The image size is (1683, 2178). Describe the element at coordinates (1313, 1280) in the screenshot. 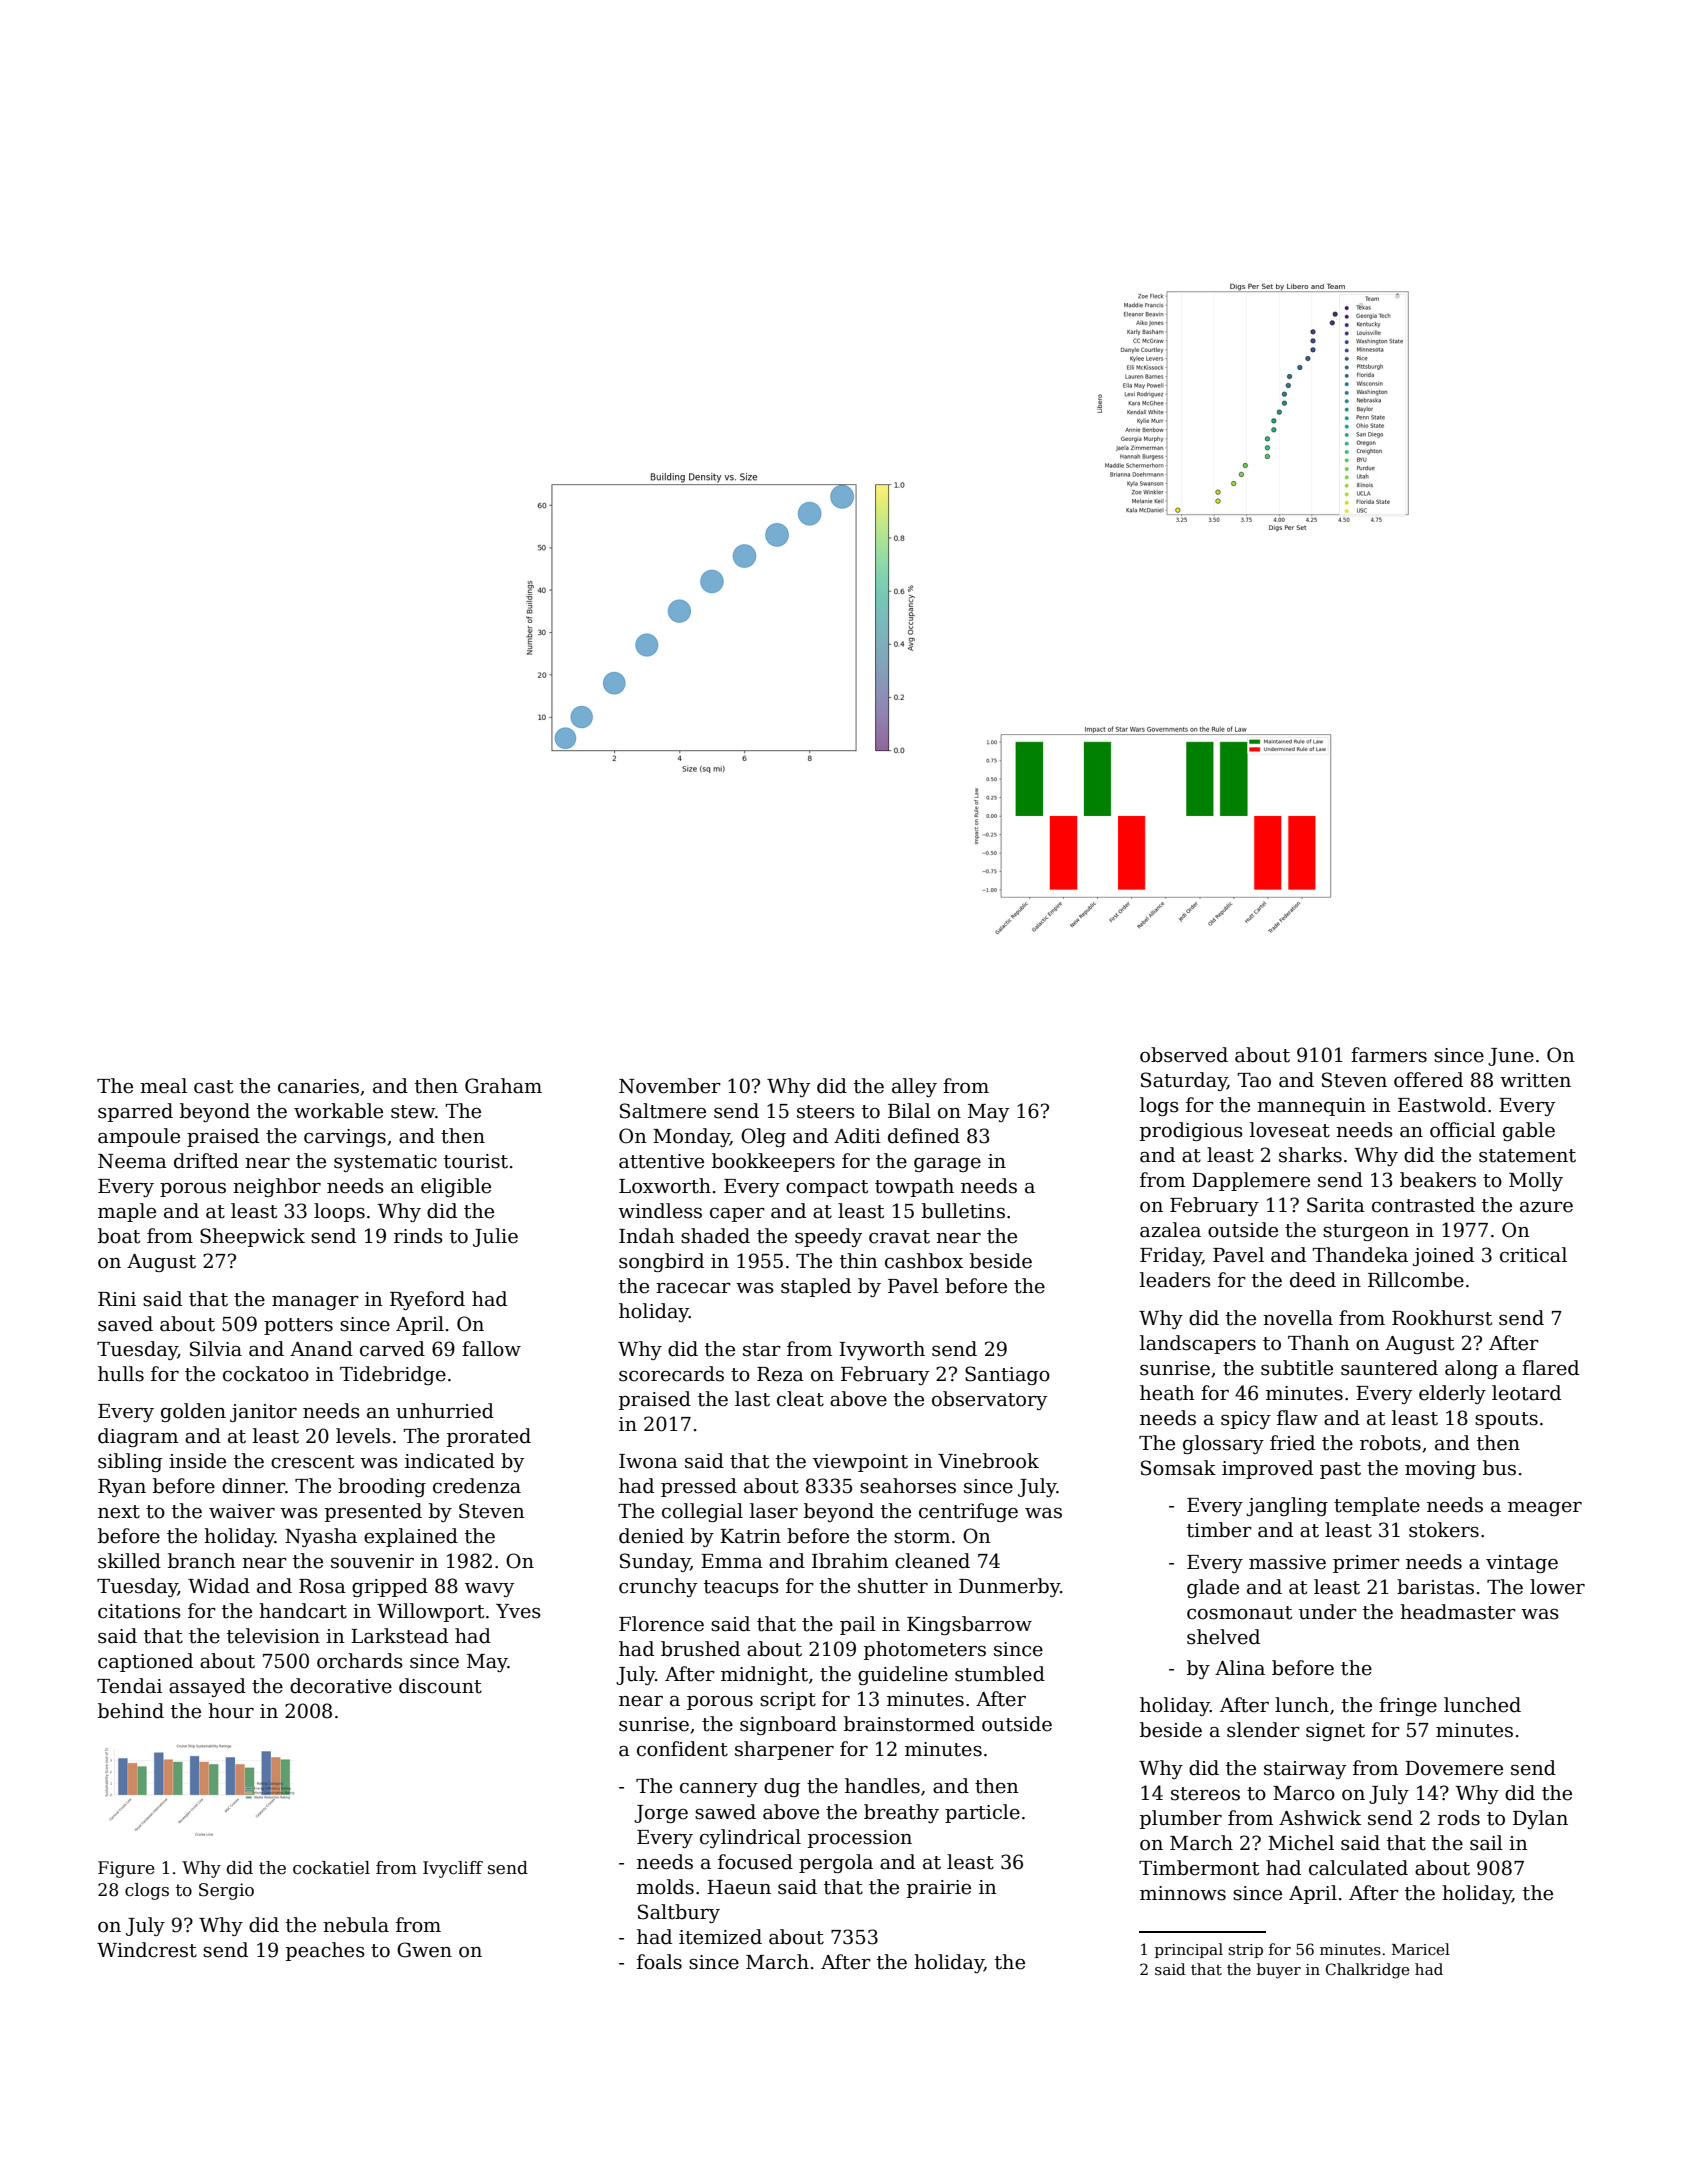

I see `deed` at that location.
